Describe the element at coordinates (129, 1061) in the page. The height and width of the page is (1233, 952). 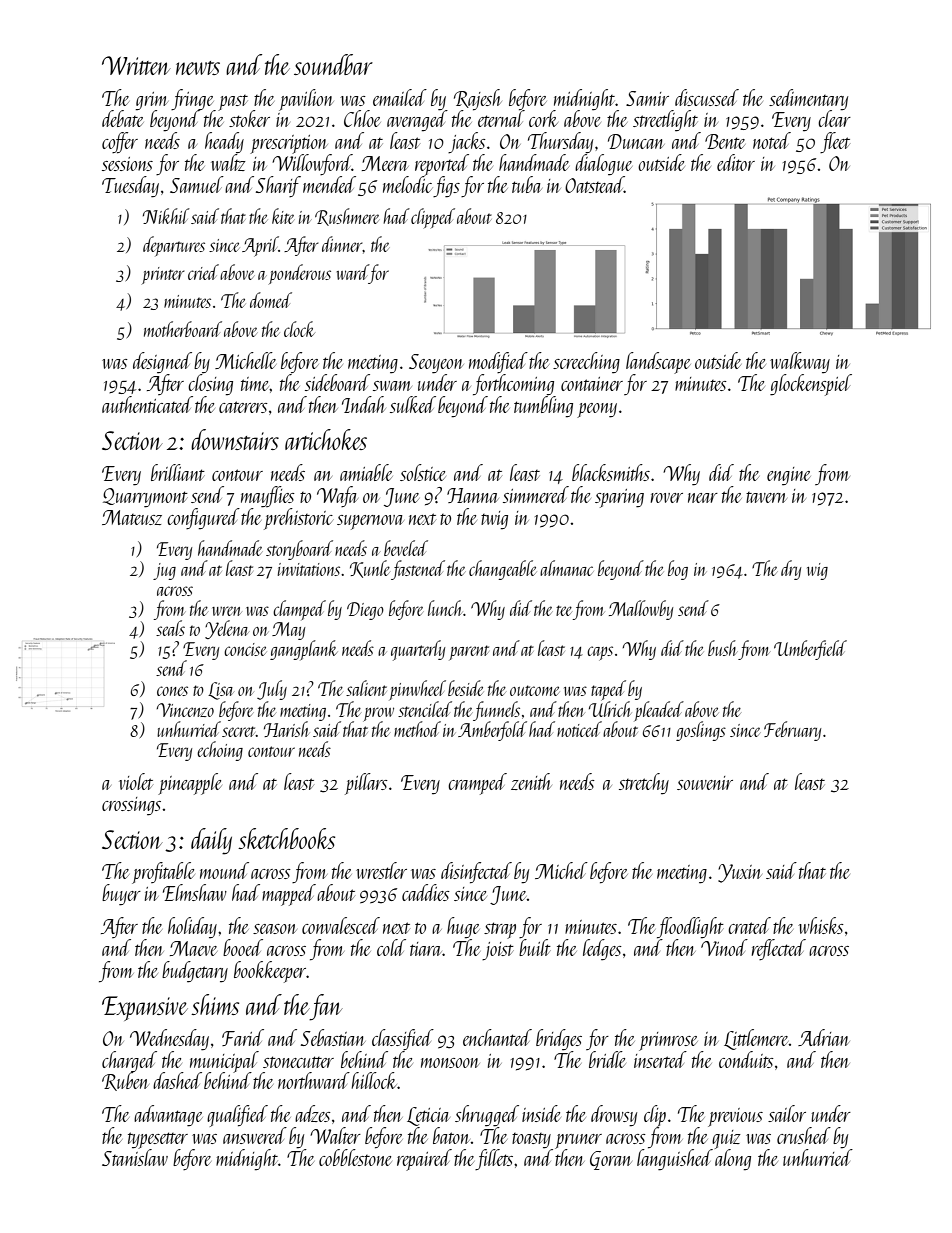
I see `charged` at that location.
